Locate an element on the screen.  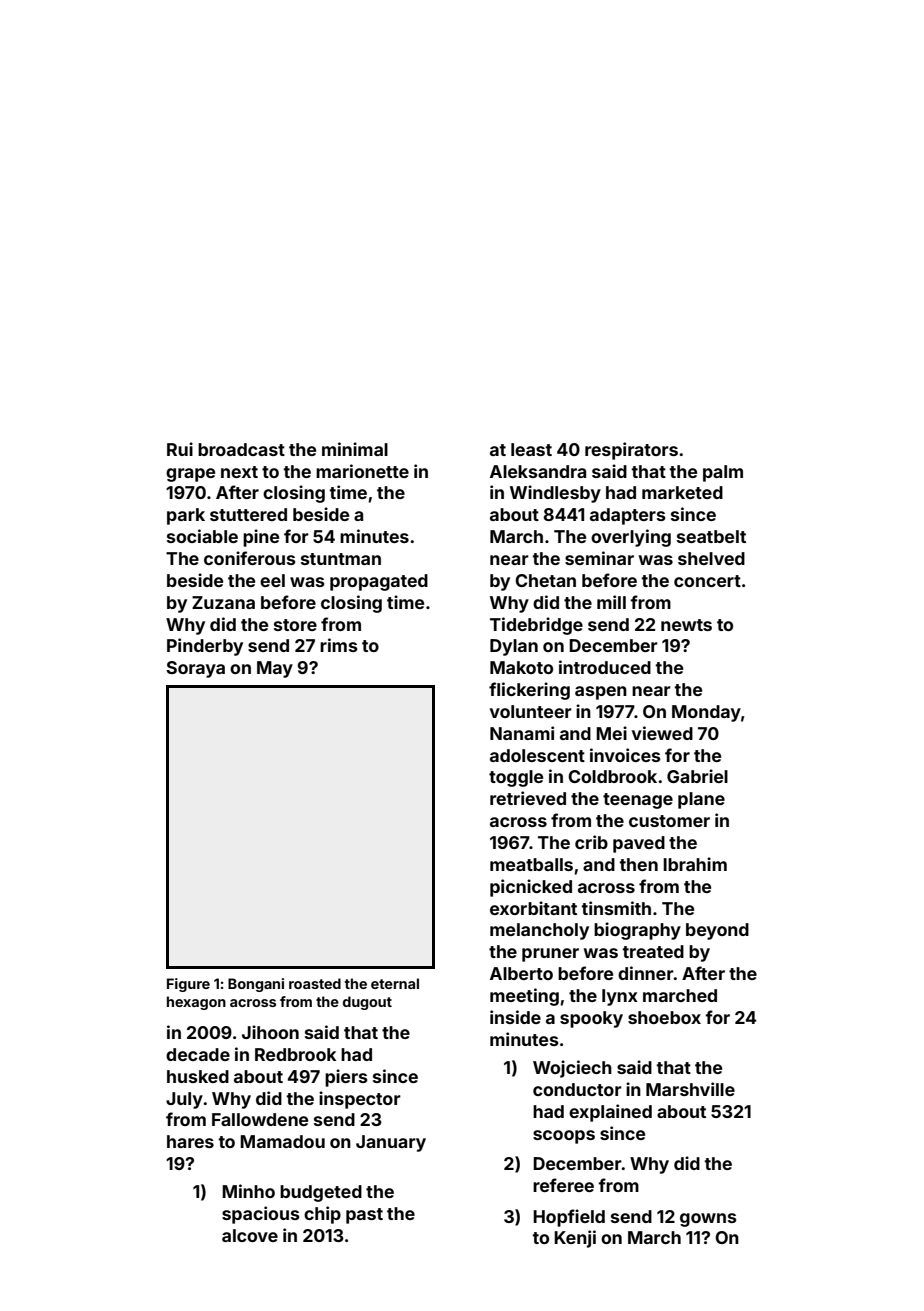
then is located at coordinates (638, 864).
